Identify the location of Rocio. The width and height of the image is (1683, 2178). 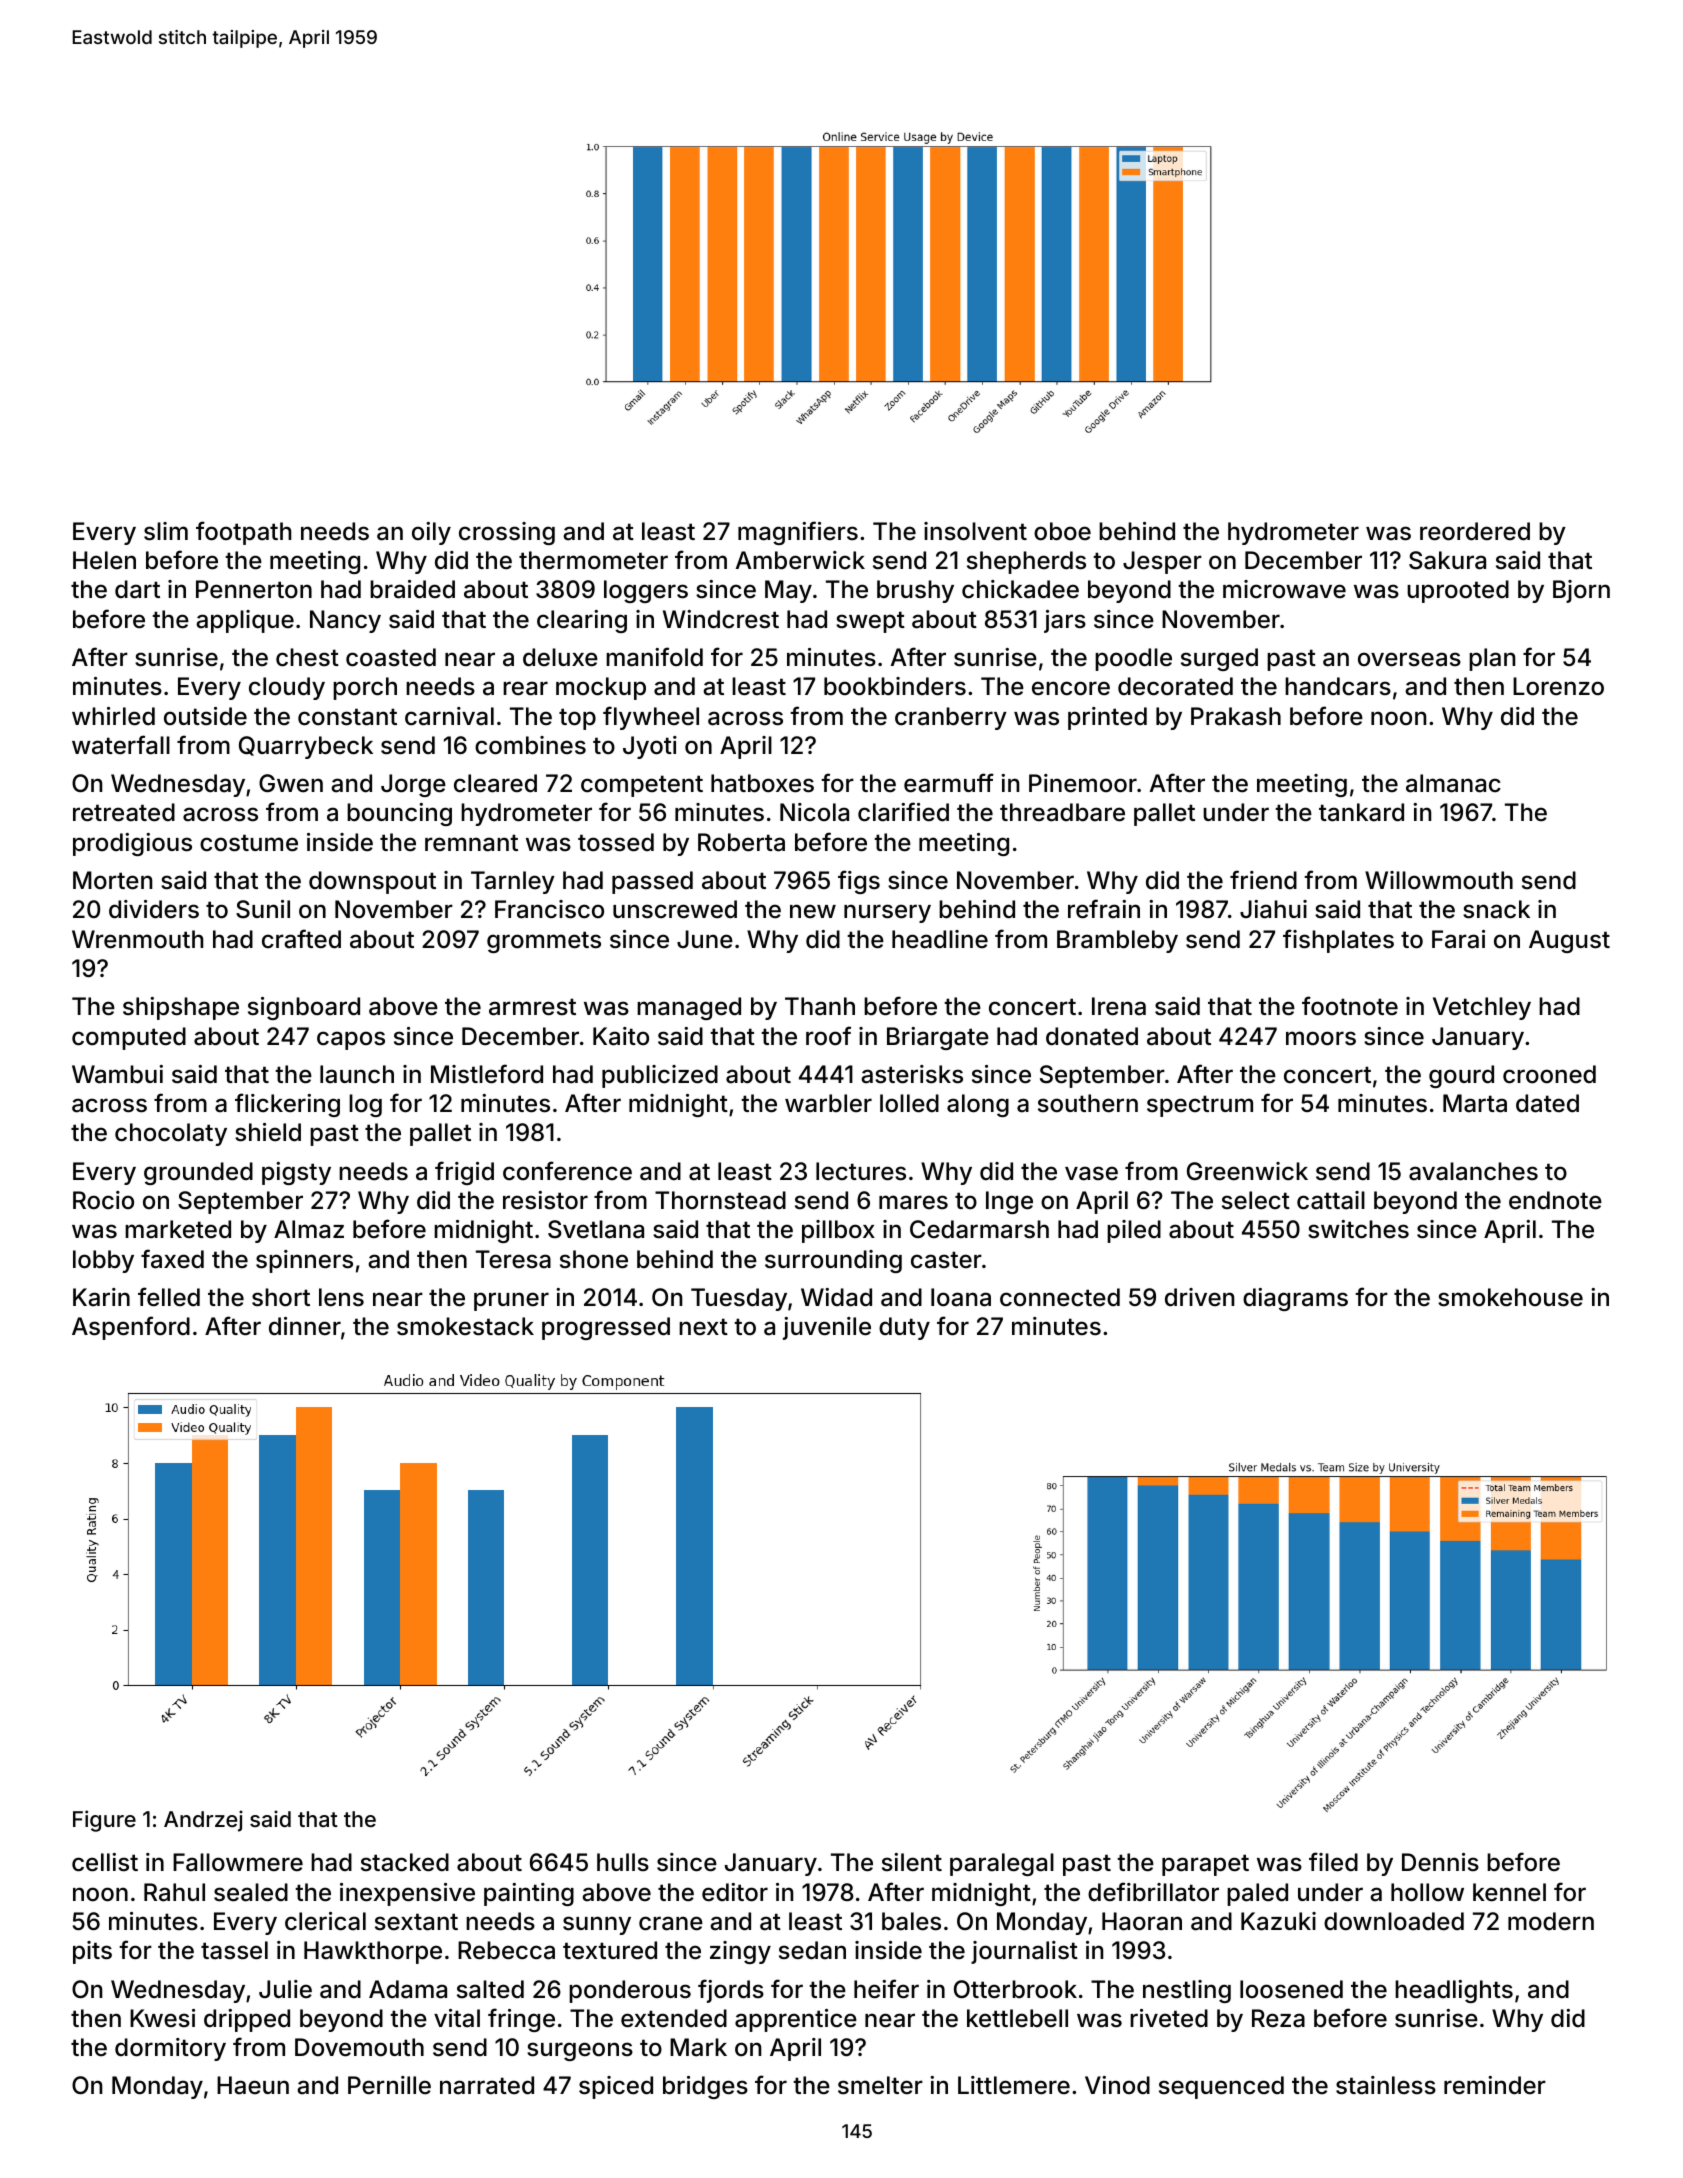
(103, 1200).
